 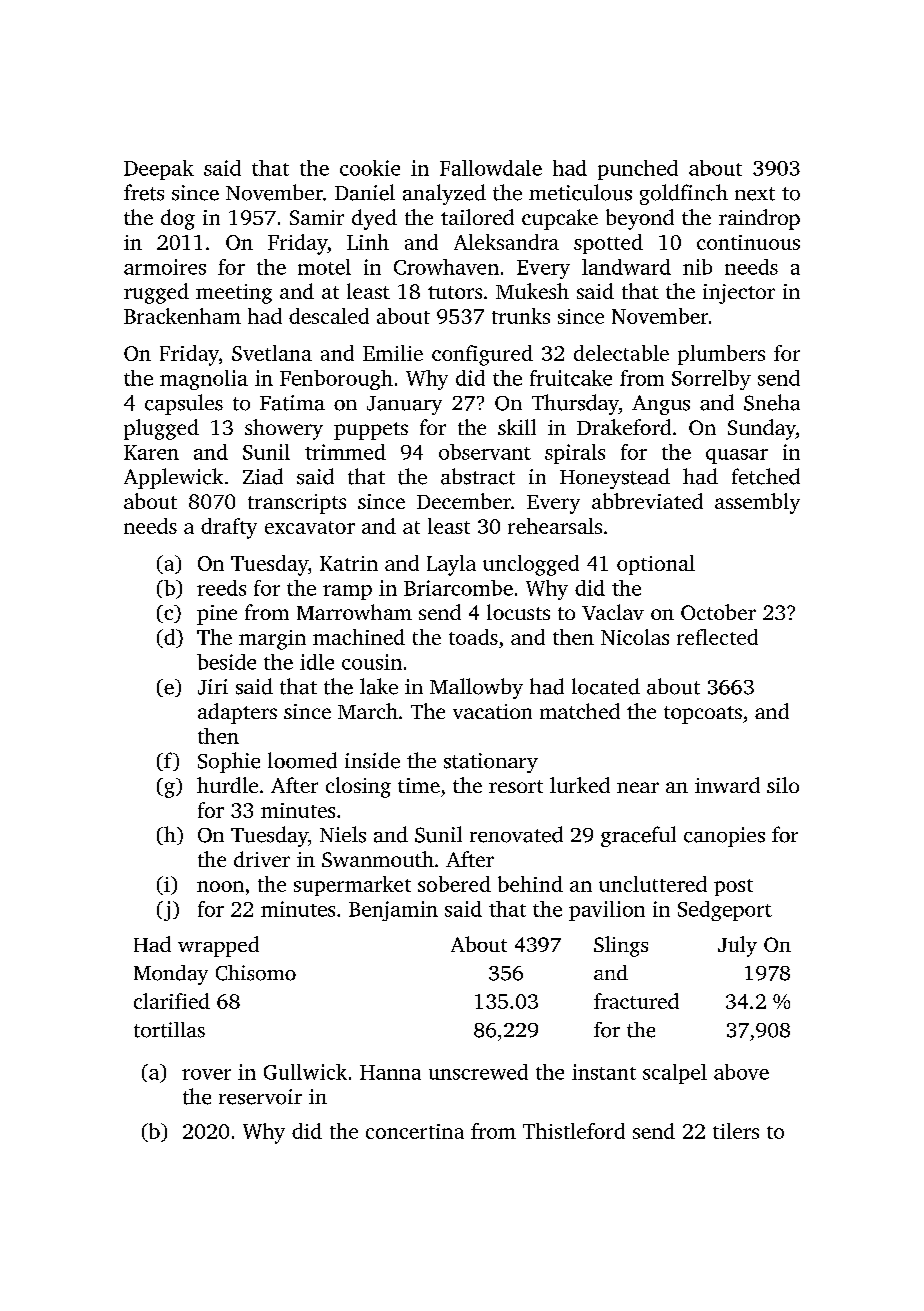 What do you see at coordinates (739, 294) in the image?
I see `injector` at bounding box center [739, 294].
